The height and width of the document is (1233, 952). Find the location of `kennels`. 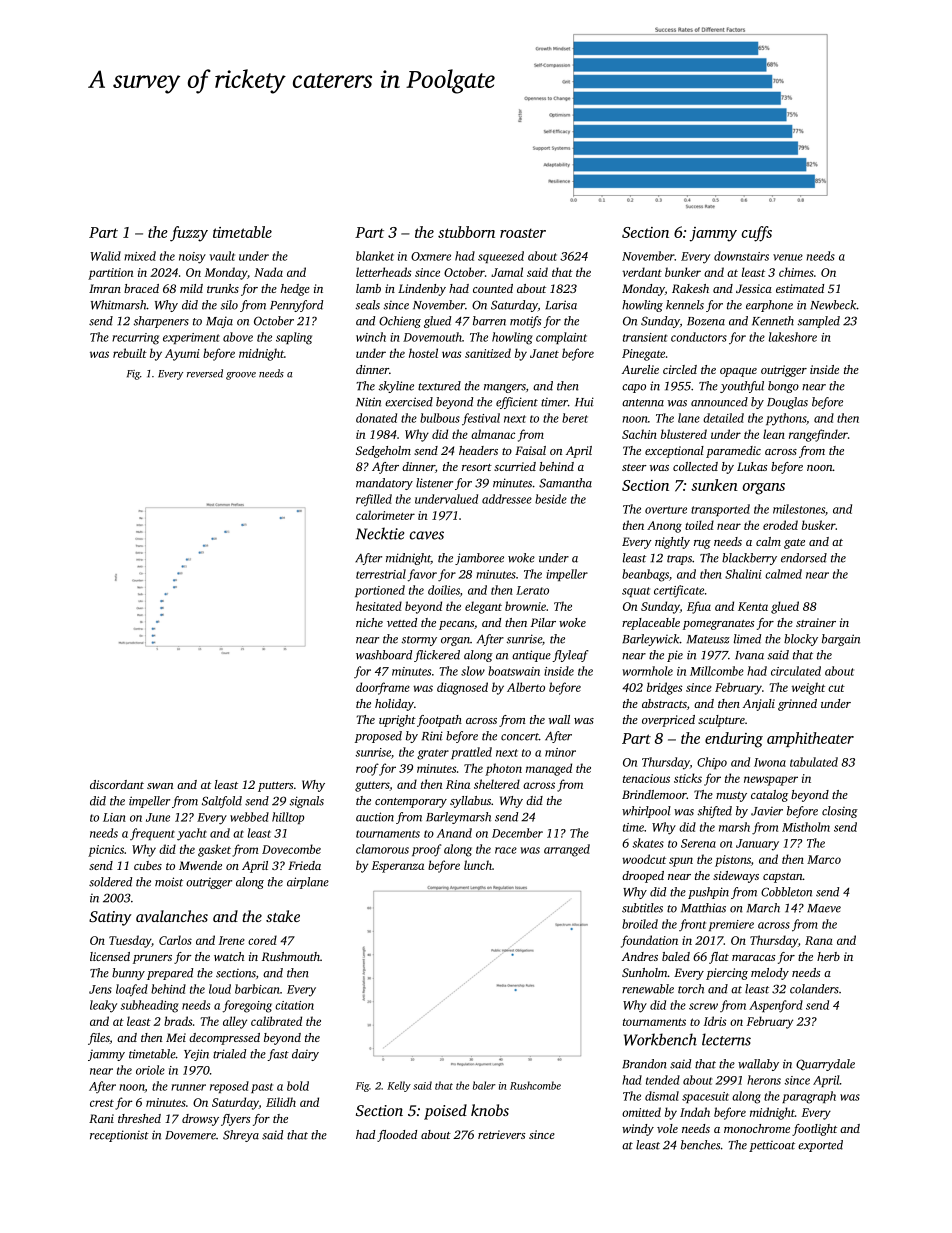

kennels is located at coordinates (685, 305).
